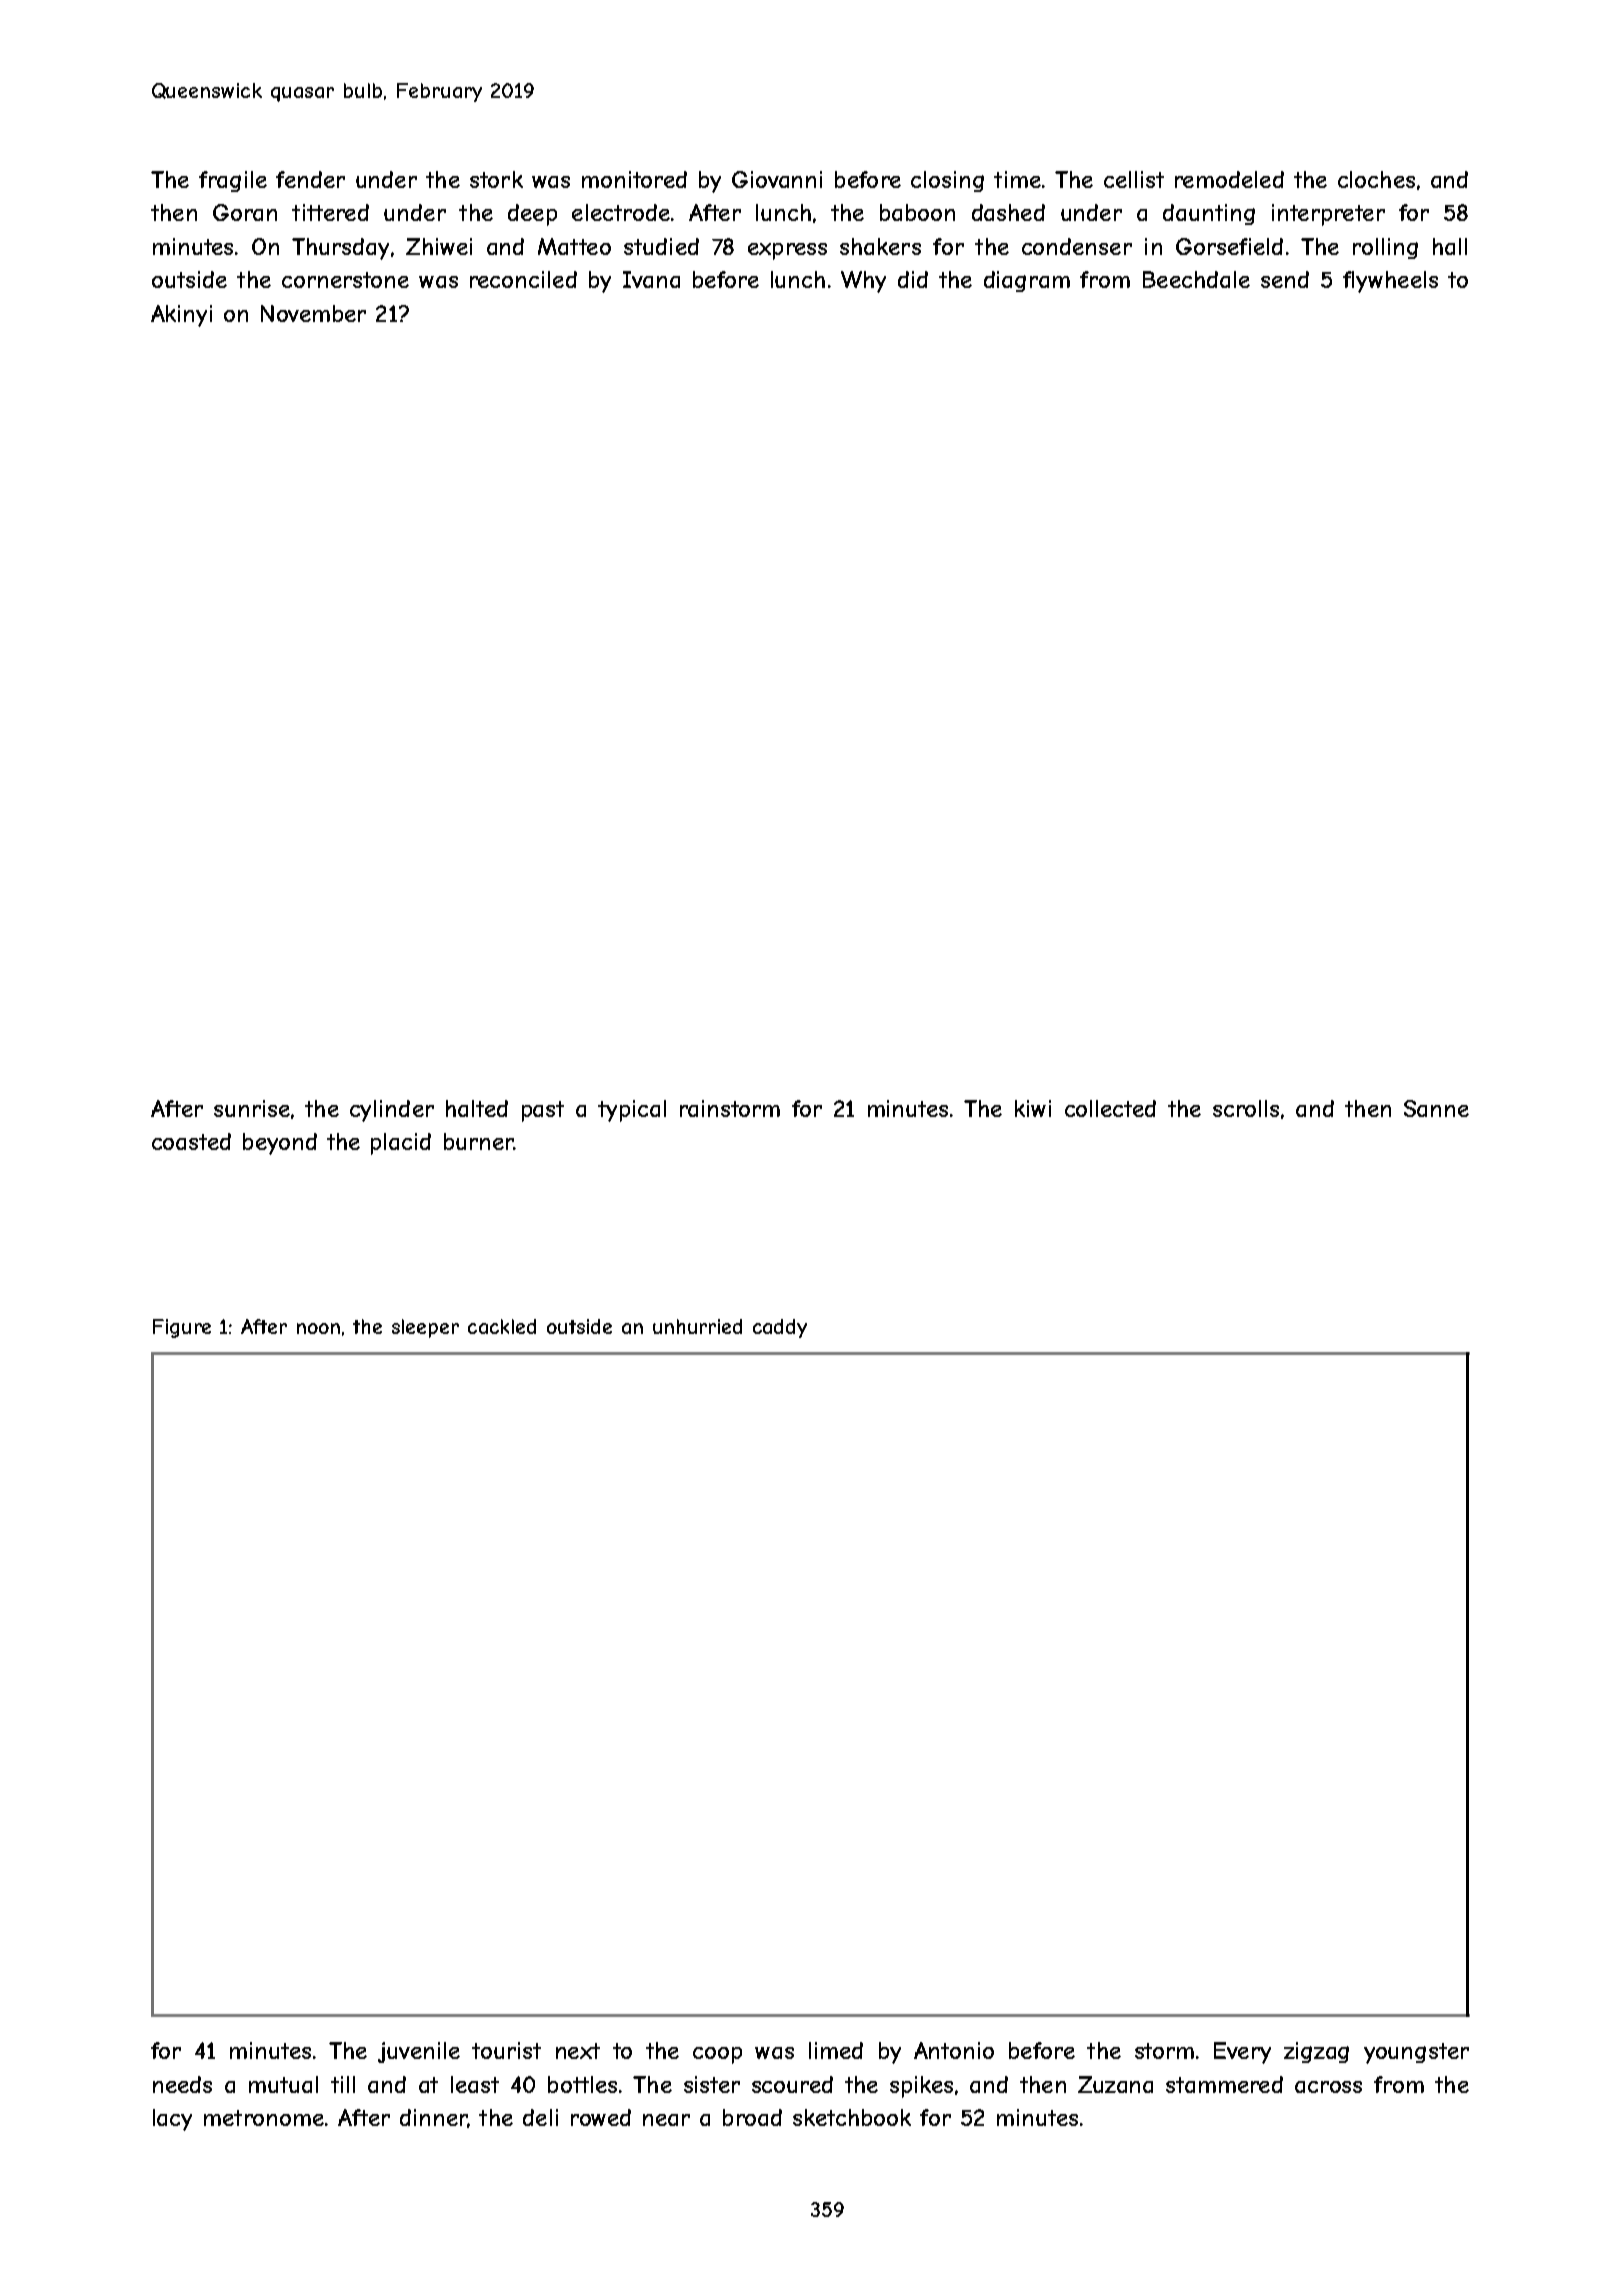 This screenshot has height=2292, width=1620. What do you see at coordinates (1285, 279) in the screenshot?
I see `send` at bounding box center [1285, 279].
